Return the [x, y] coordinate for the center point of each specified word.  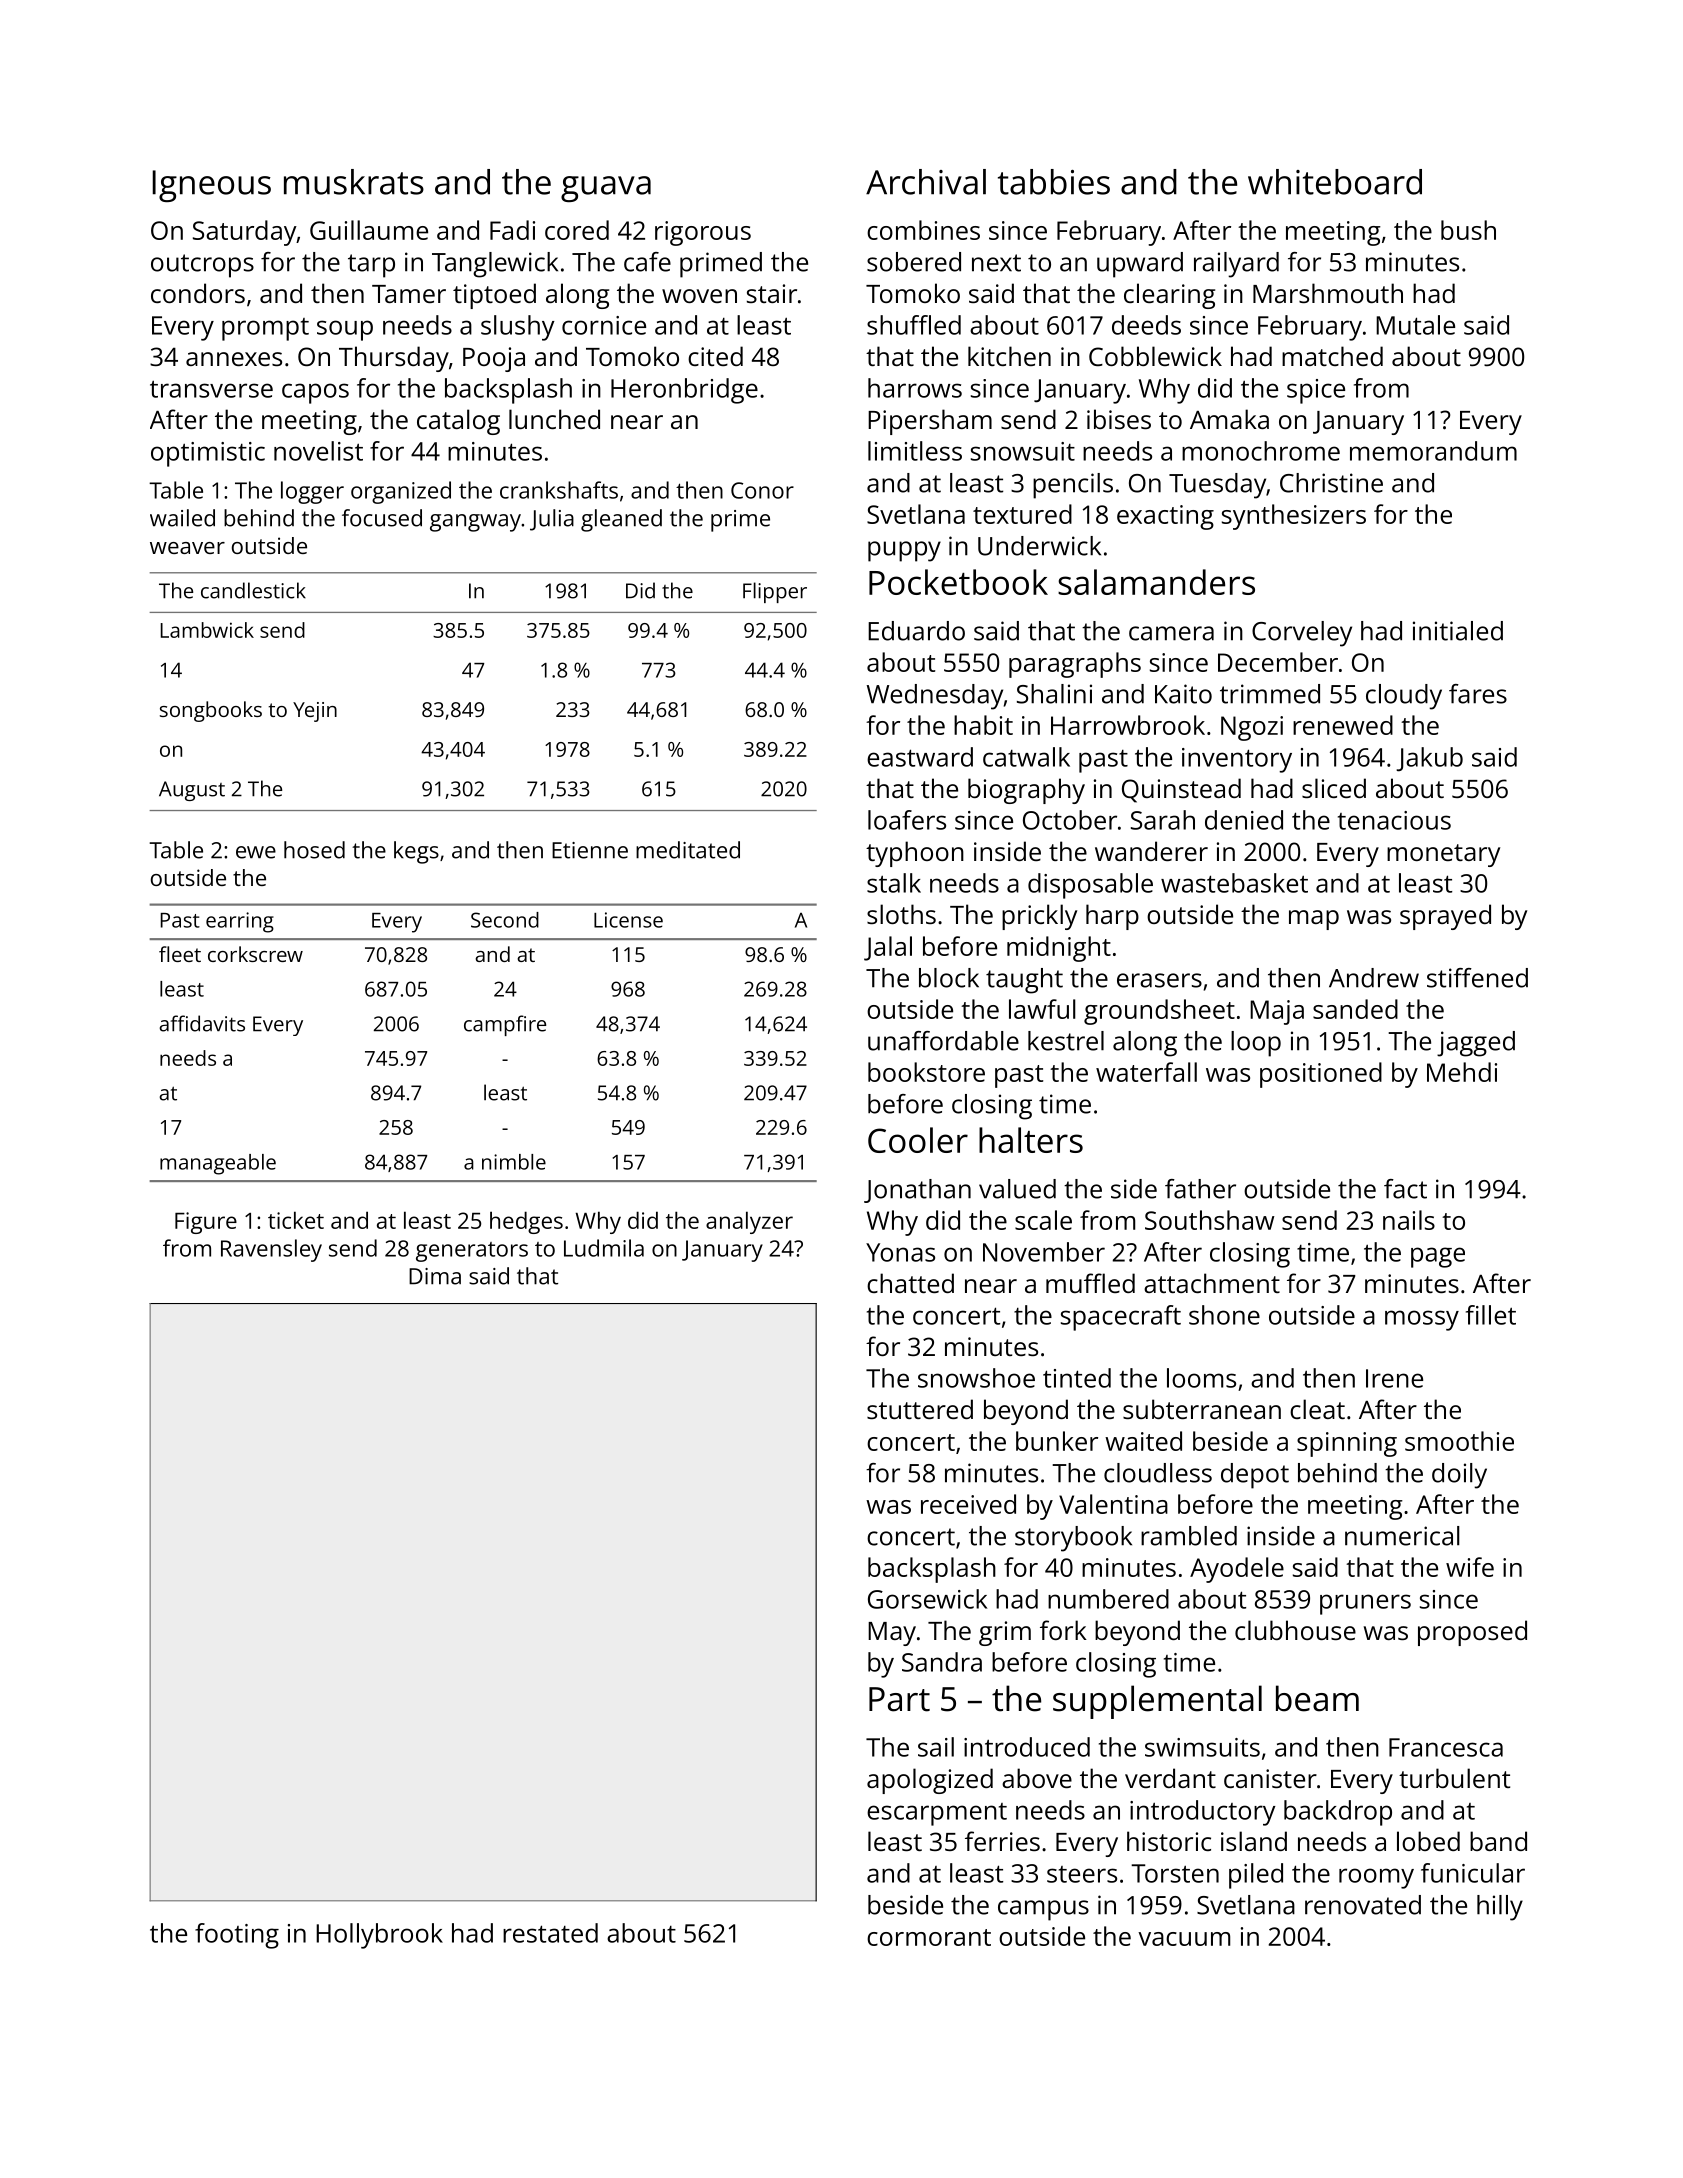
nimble [514, 1162]
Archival [926, 182]
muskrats [354, 182]
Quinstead [1181, 790]
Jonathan [917, 1191]
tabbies [1054, 182]
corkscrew [255, 954]
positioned [1321, 1075]
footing [237, 1936]
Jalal [888, 948]
